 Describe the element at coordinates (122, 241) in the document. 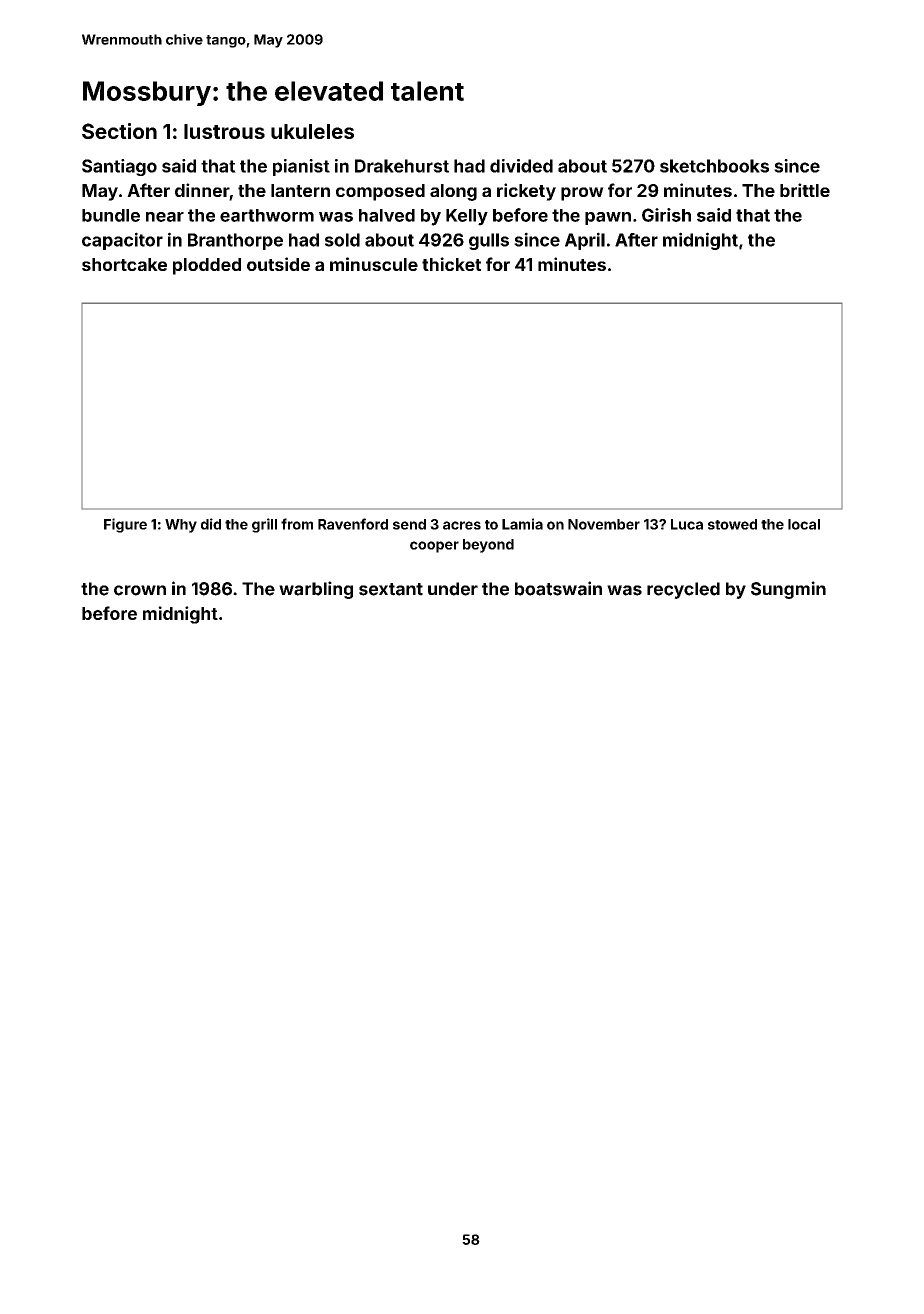

I see `capacitor` at that location.
